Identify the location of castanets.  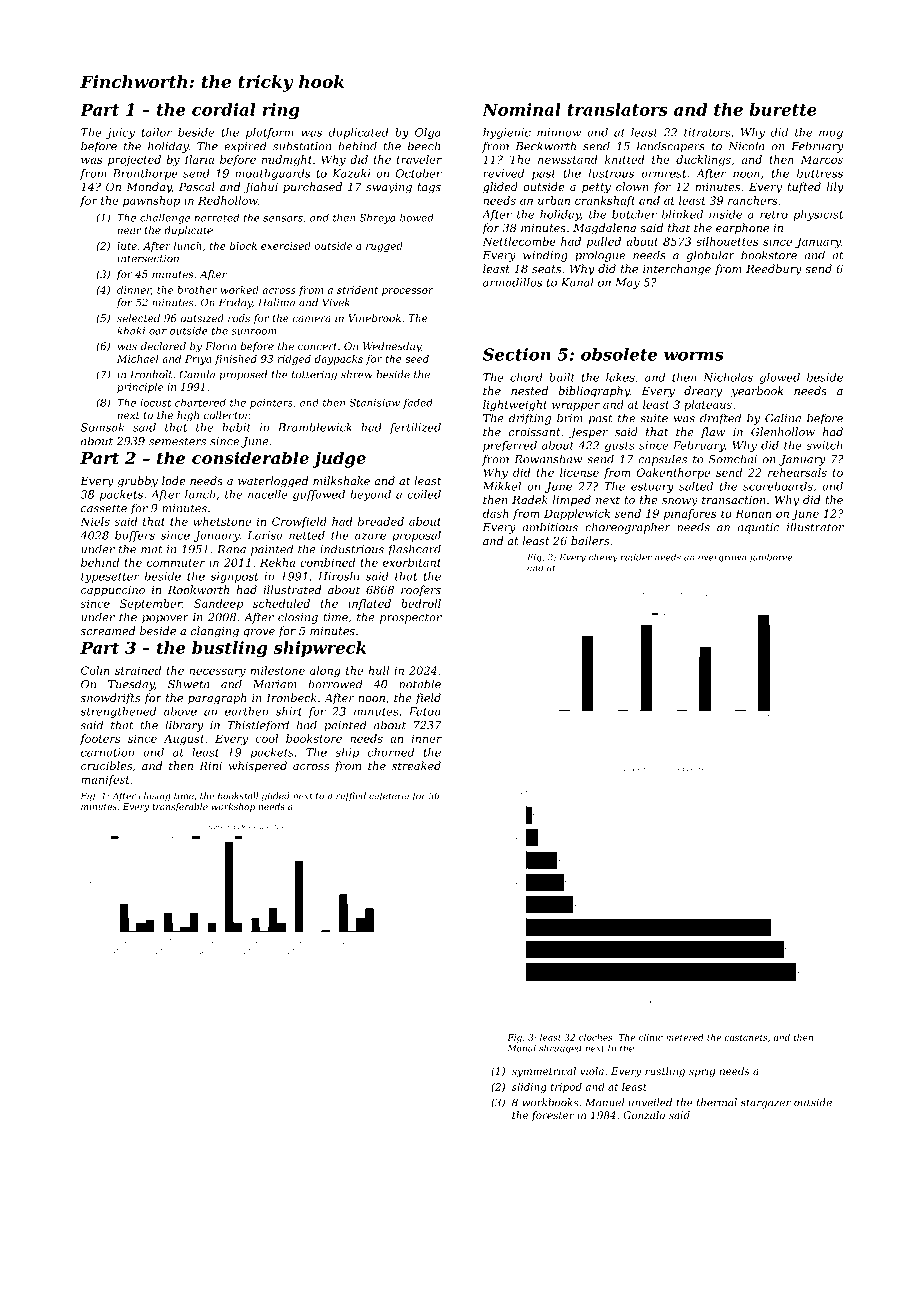
(746, 1037).
